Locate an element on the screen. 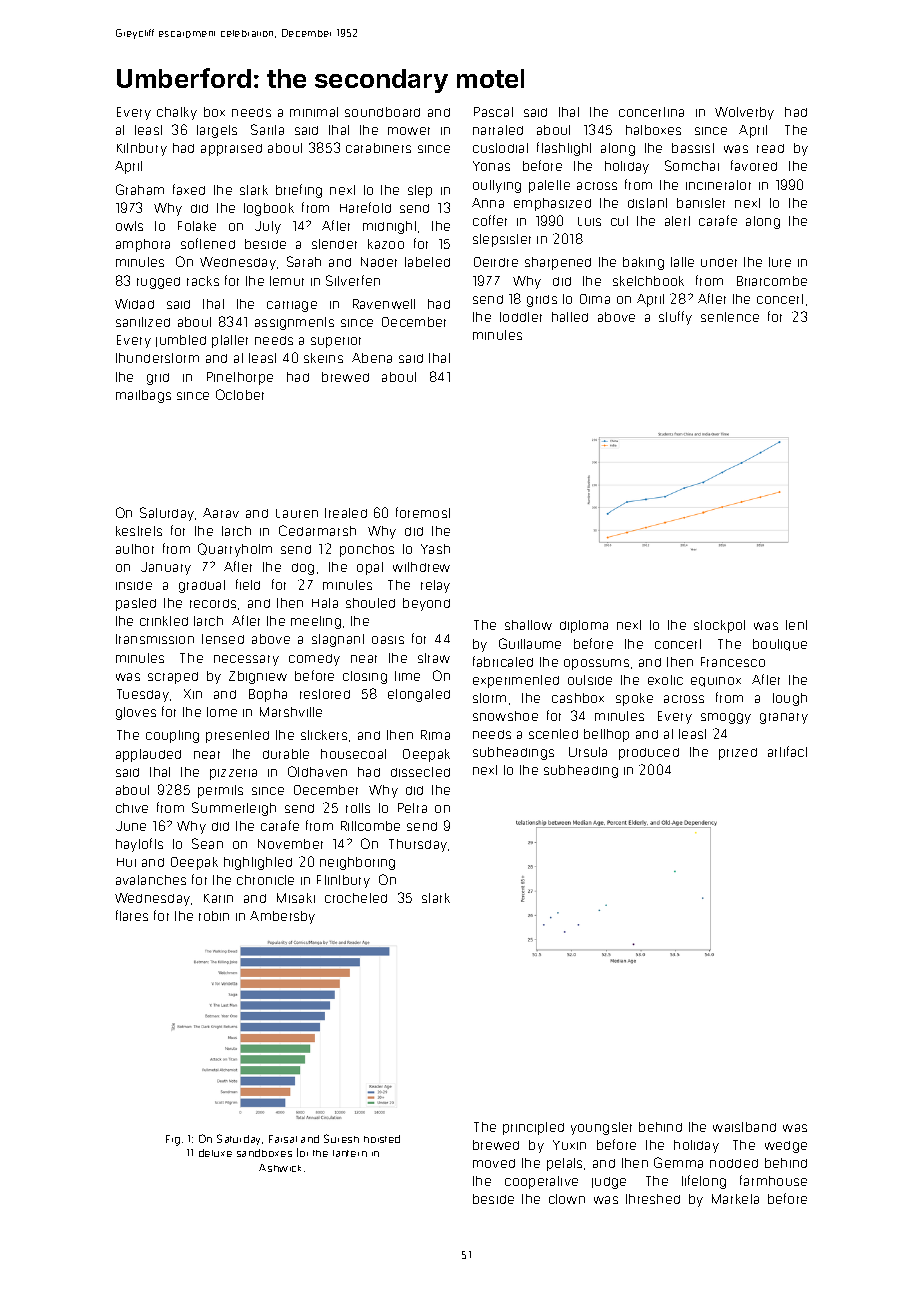 The height and width of the screenshot is (1308, 924). Anna is located at coordinates (488, 203).
